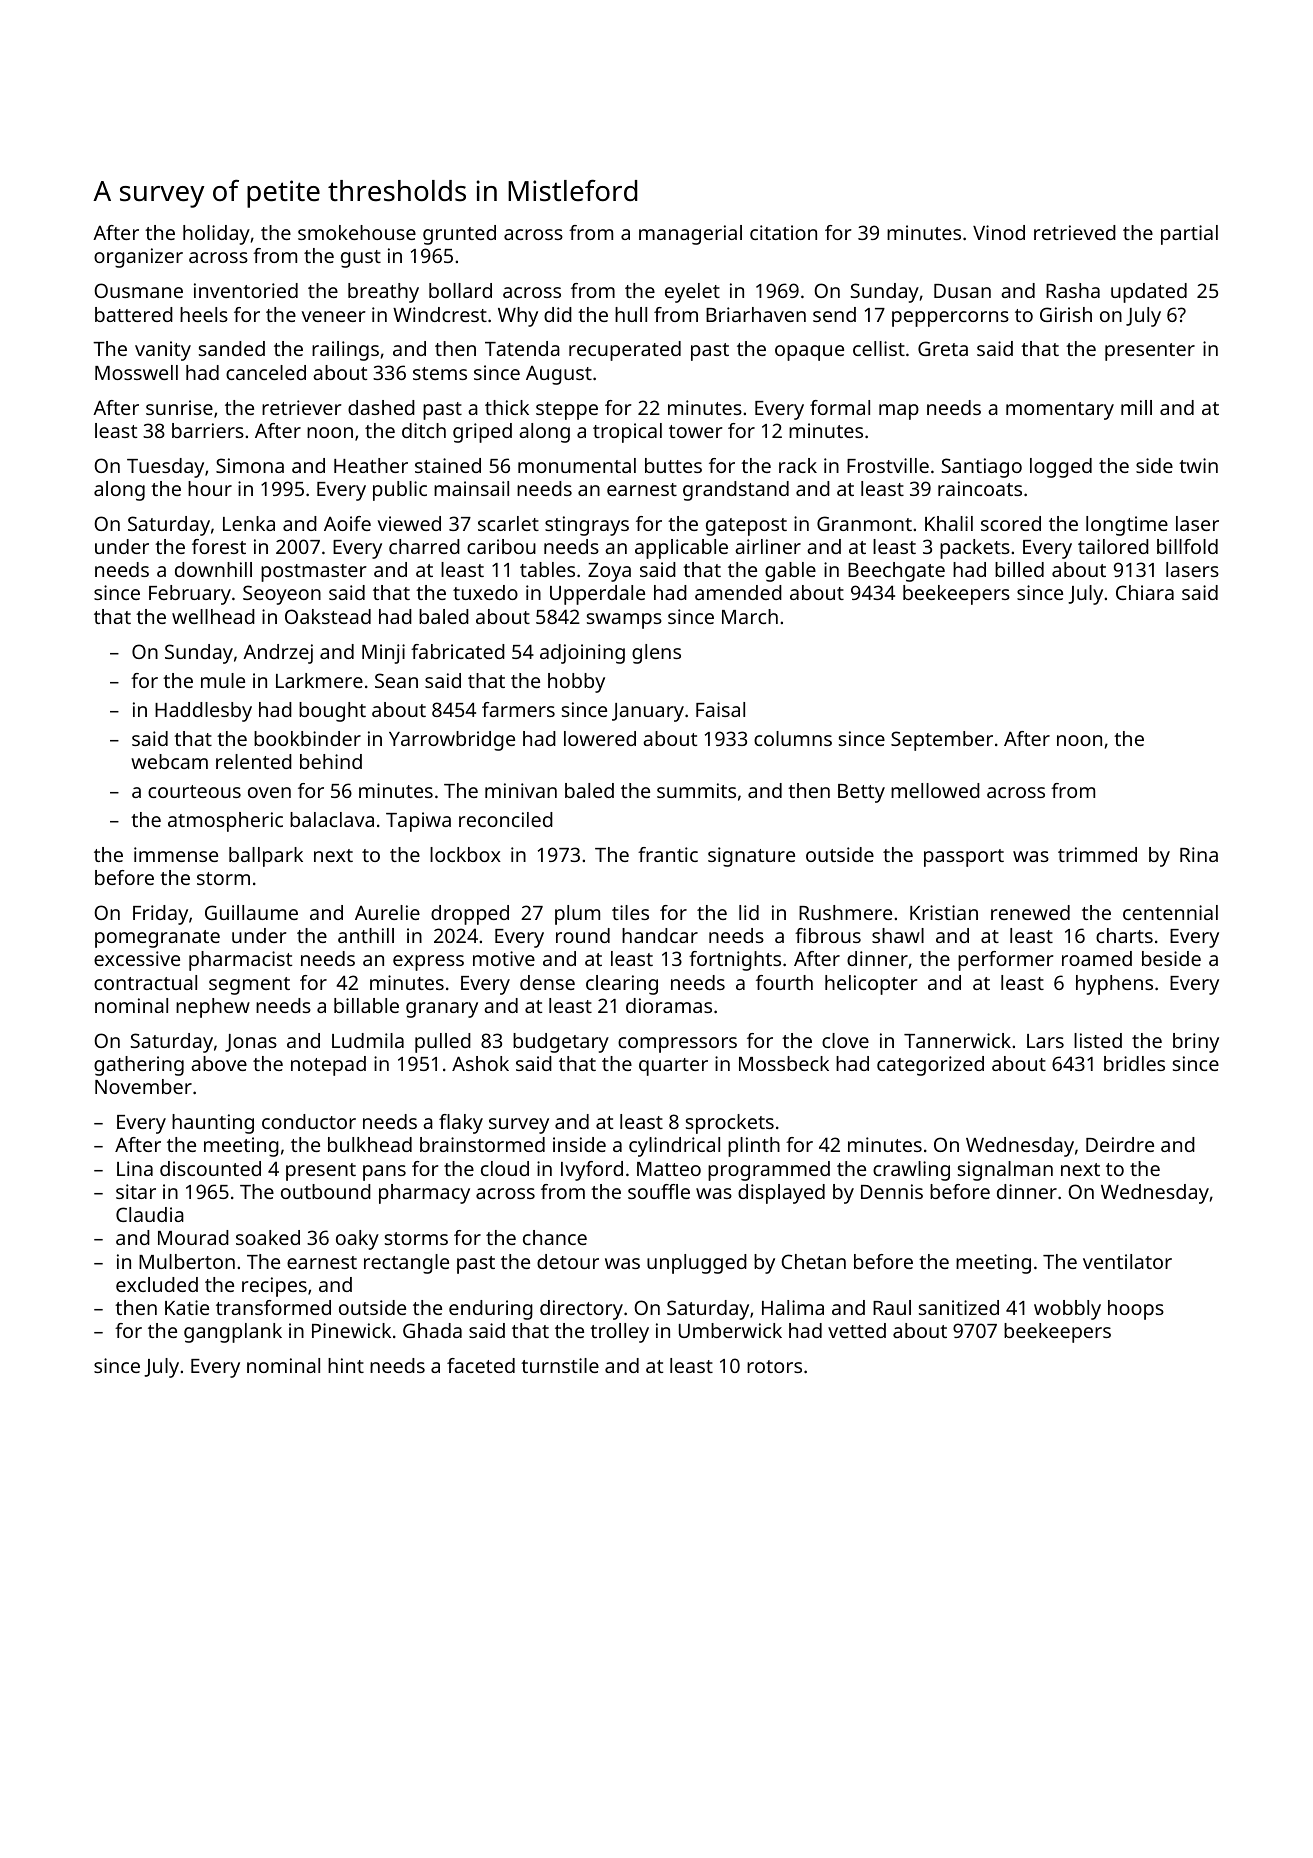 The width and height of the screenshot is (1313, 1858). Describe the element at coordinates (504, 958) in the screenshot. I see `motive` at that location.
